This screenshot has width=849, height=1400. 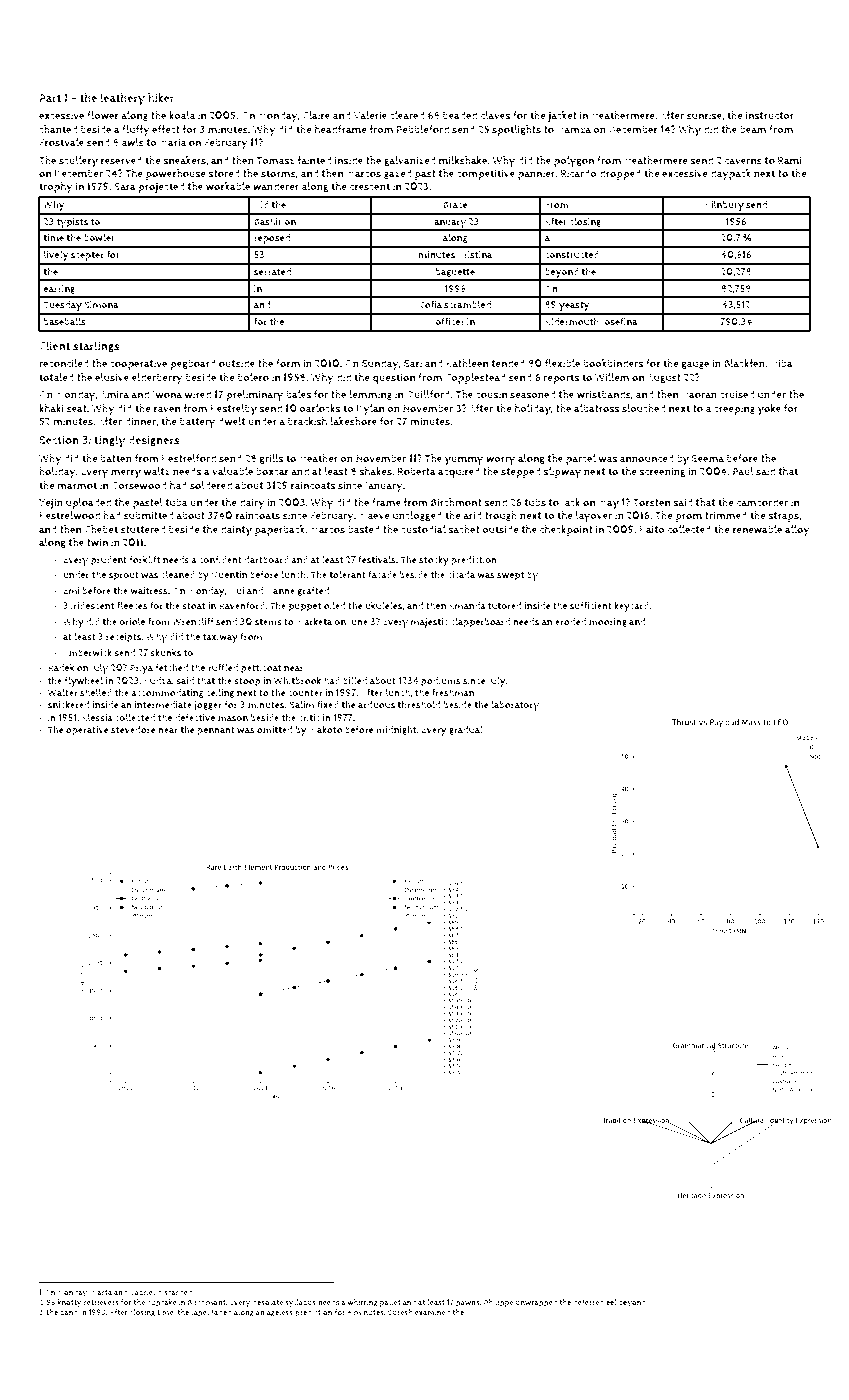 I want to click on mooring, so click(x=608, y=622).
